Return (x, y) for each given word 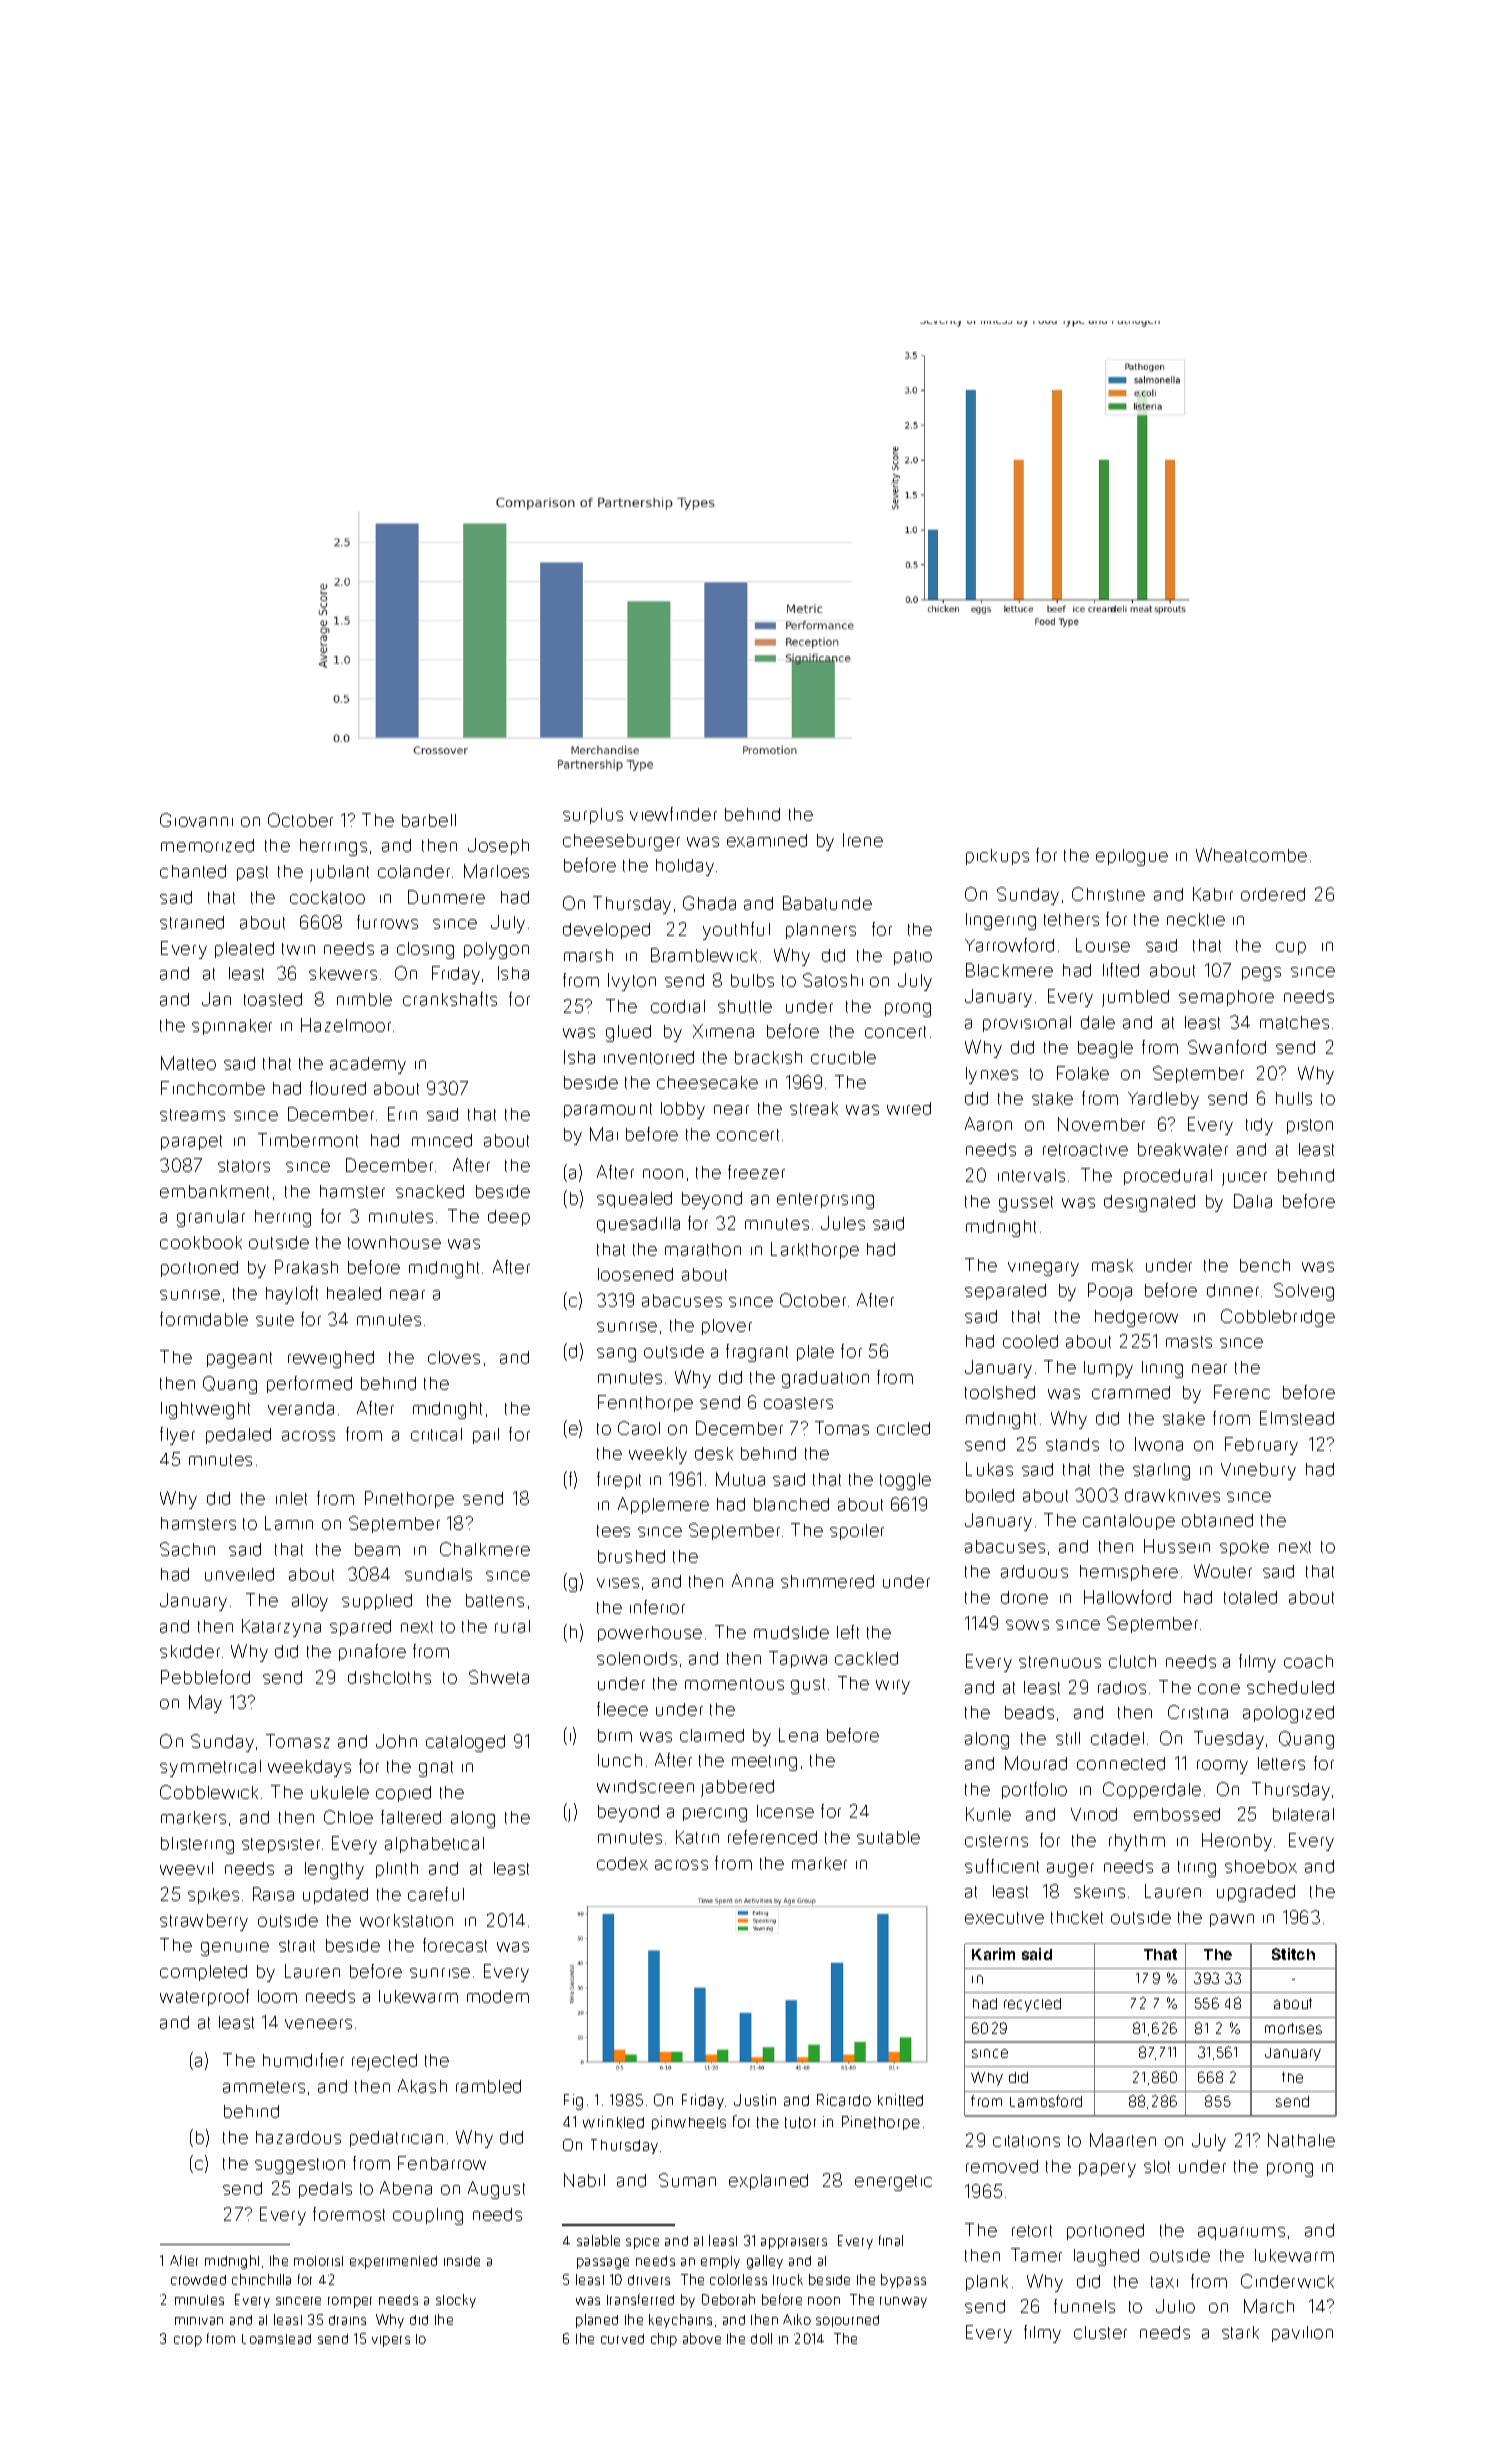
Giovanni (196, 820)
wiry (893, 1687)
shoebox (1261, 1866)
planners (821, 931)
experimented (393, 2262)
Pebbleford (205, 1677)
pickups (997, 857)
